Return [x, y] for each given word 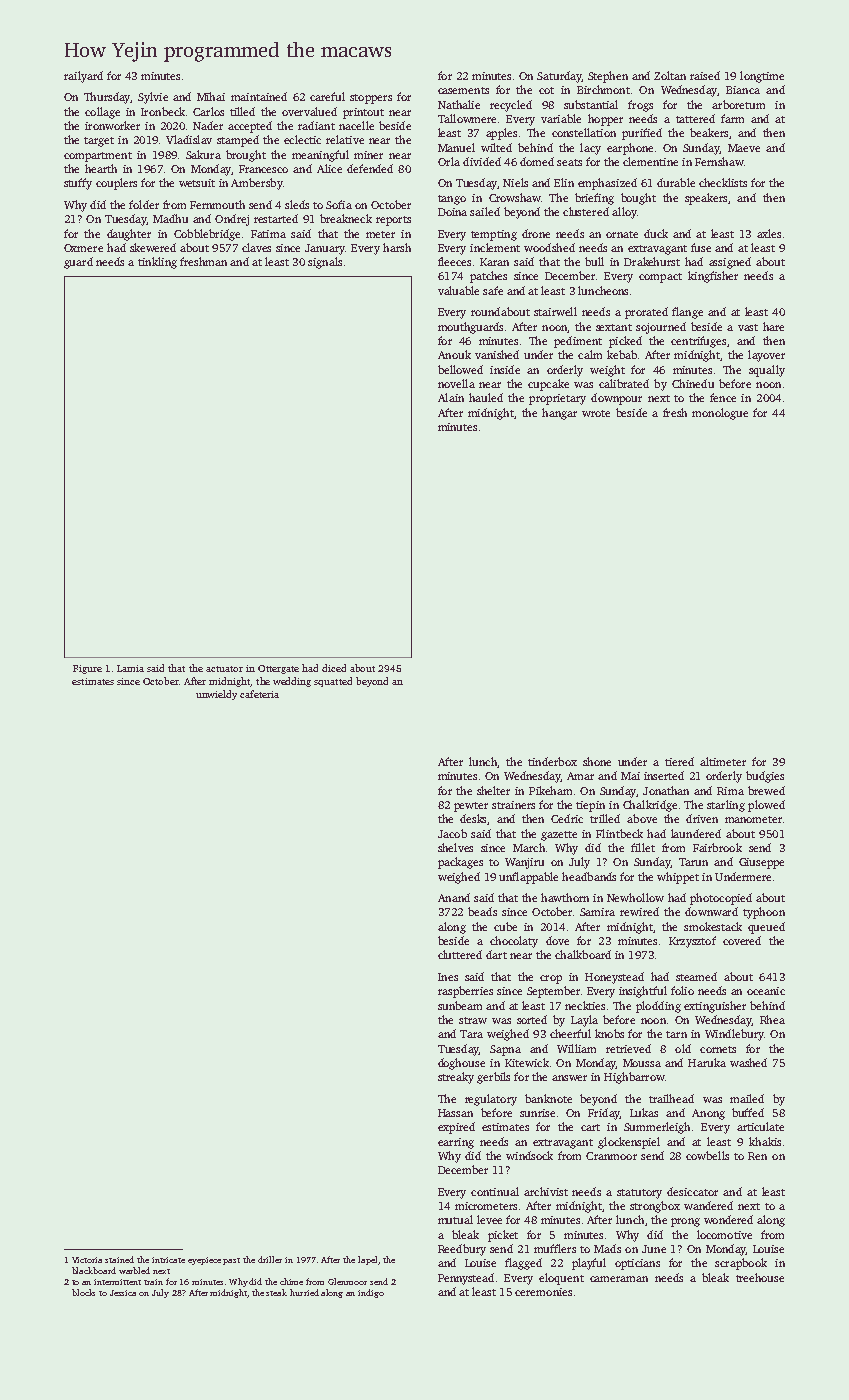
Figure [87, 669]
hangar [559, 414]
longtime [762, 77]
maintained [259, 96]
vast [748, 327]
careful [327, 96]
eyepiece [204, 1261]
